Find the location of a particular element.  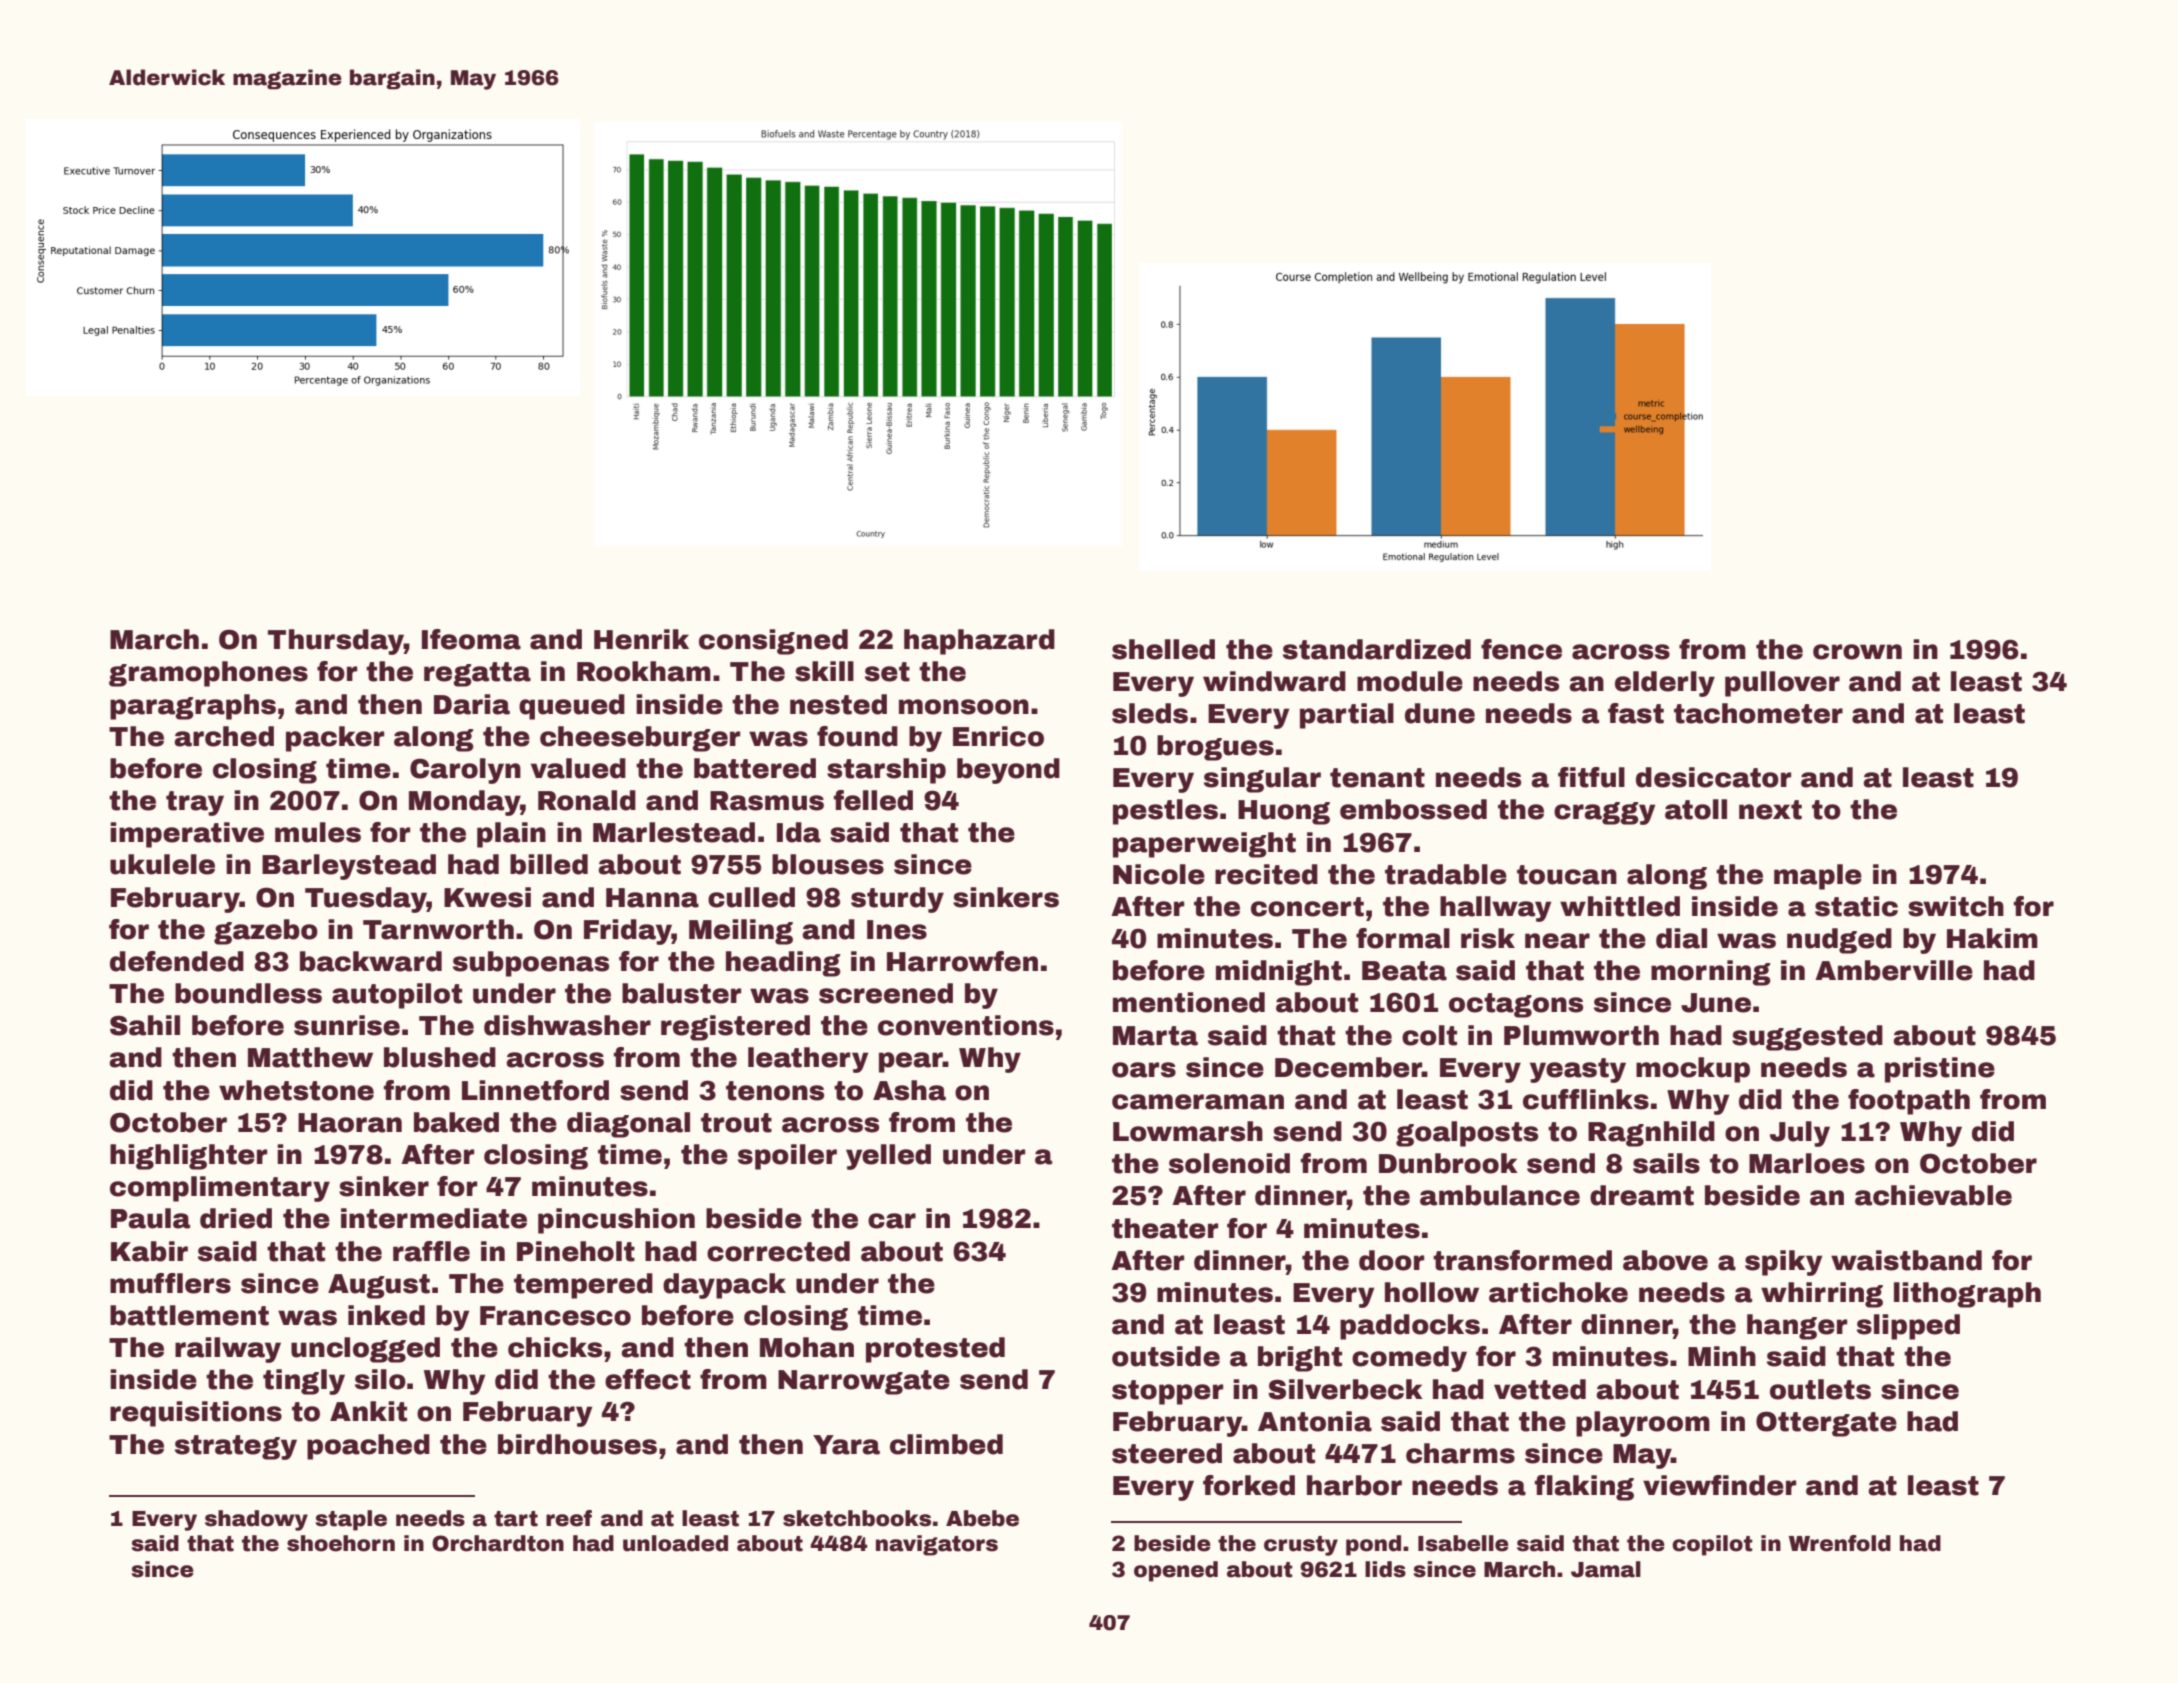

yelled is located at coordinates (888, 1157).
